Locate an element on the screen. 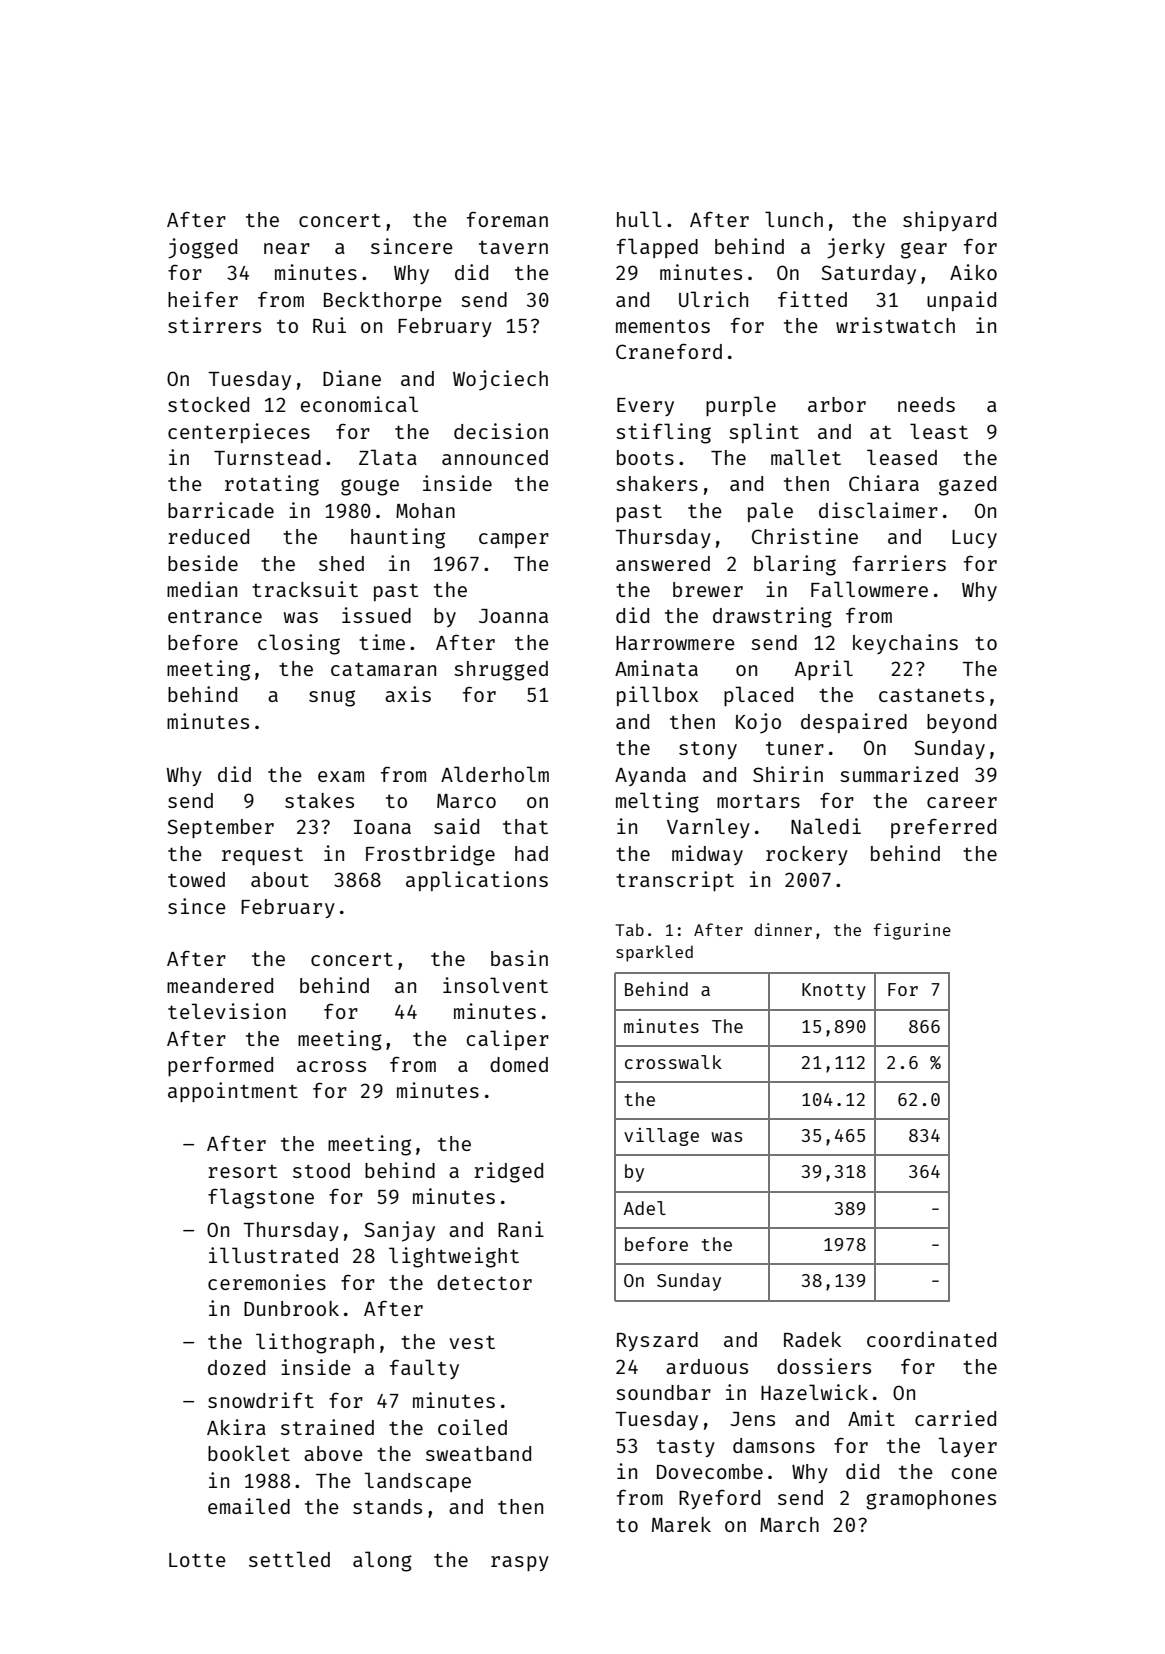  near is located at coordinates (287, 248).
